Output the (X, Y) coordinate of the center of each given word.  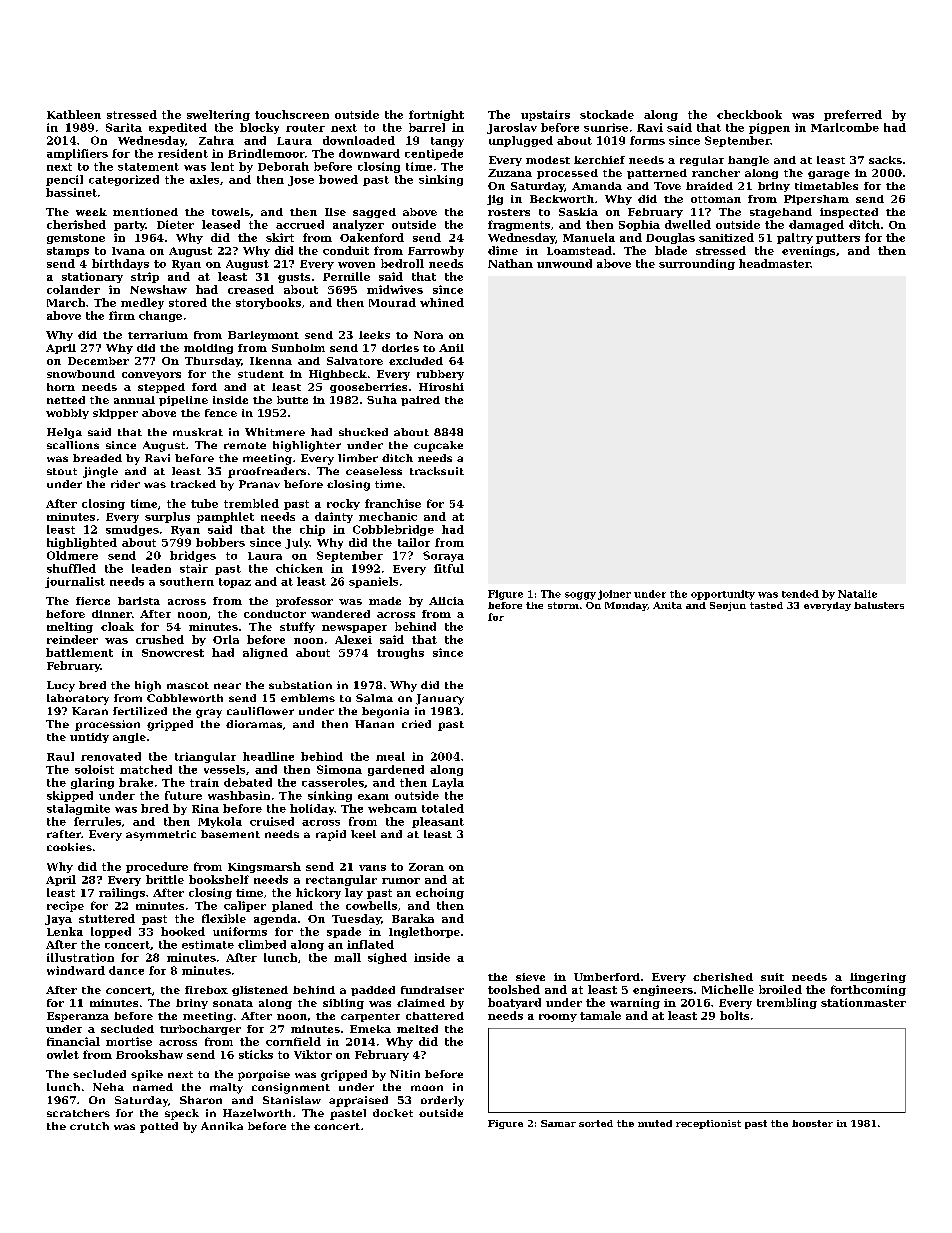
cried (416, 724)
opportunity (723, 595)
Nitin (405, 1074)
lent (222, 166)
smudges (132, 530)
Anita (667, 605)
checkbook (749, 114)
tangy (447, 142)
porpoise (264, 1075)
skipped (70, 796)
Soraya (443, 556)
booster (812, 1123)
